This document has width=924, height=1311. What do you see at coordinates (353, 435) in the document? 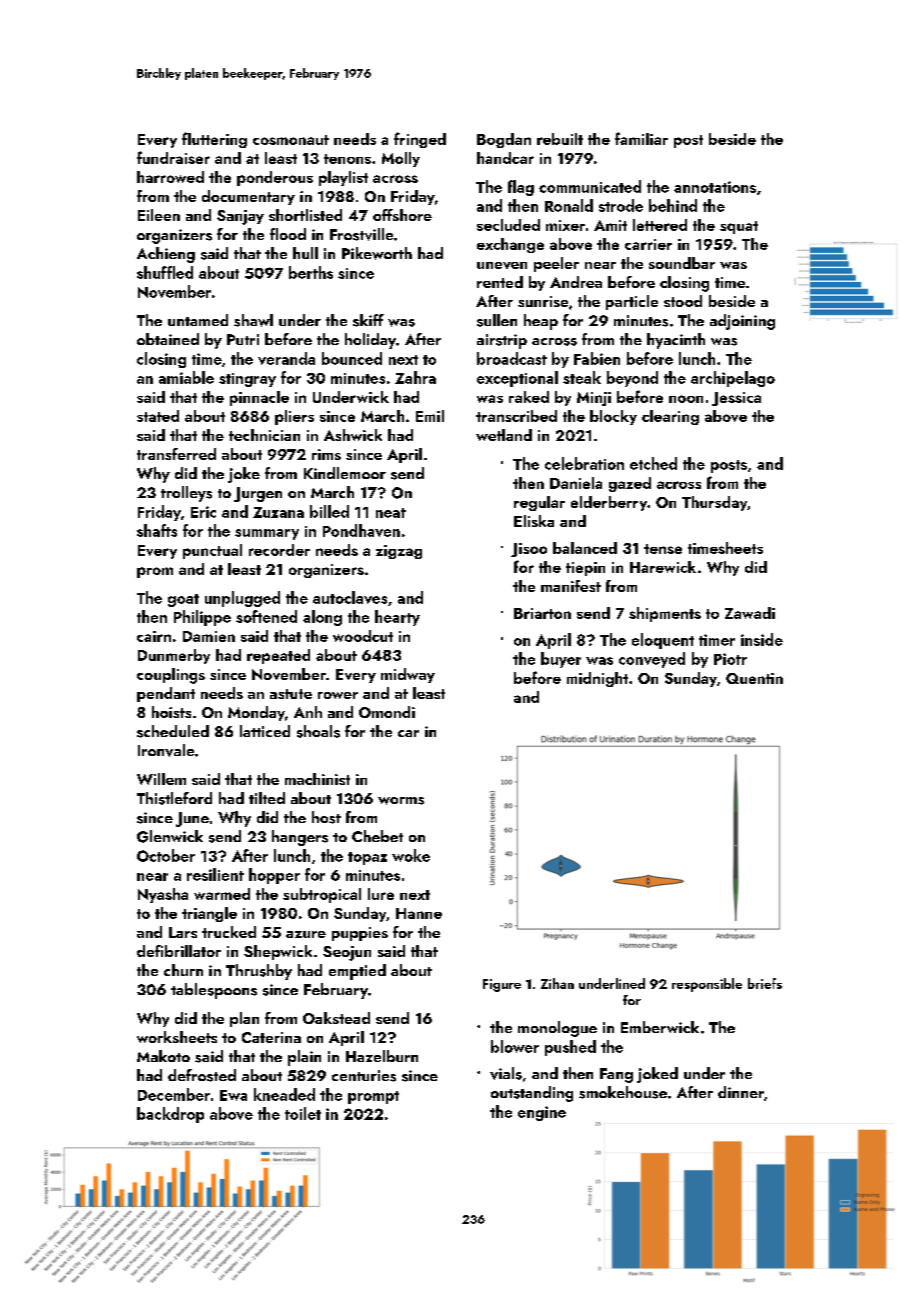
I see `Ashwick` at bounding box center [353, 435].
